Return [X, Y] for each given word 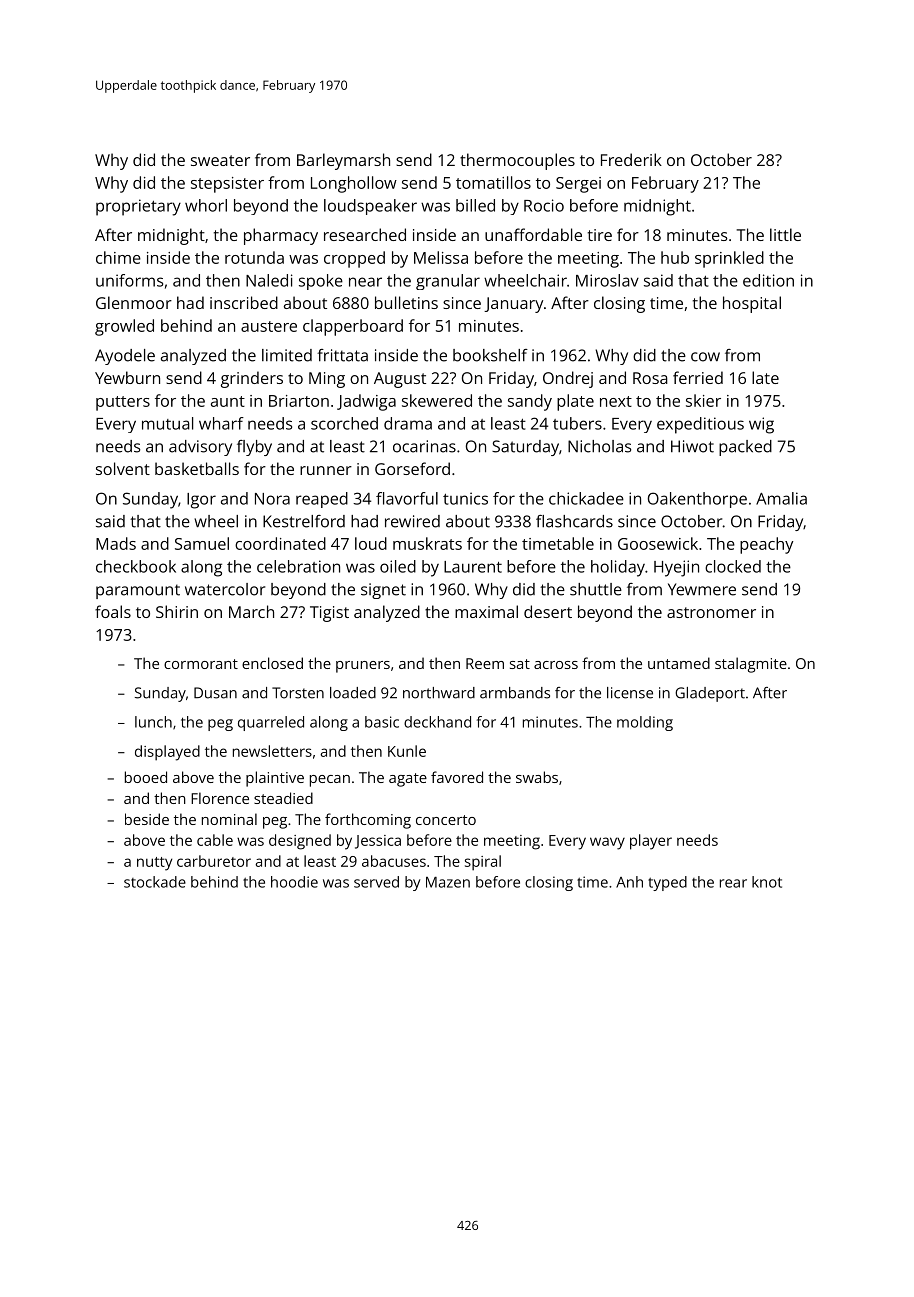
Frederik [631, 159]
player [651, 842]
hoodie [294, 882]
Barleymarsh [343, 161]
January [513, 305]
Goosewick [658, 543]
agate [408, 780]
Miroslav [607, 280]
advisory [200, 448]
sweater [220, 160]
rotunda [254, 257]
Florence [220, 798]
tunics [465, 498]
